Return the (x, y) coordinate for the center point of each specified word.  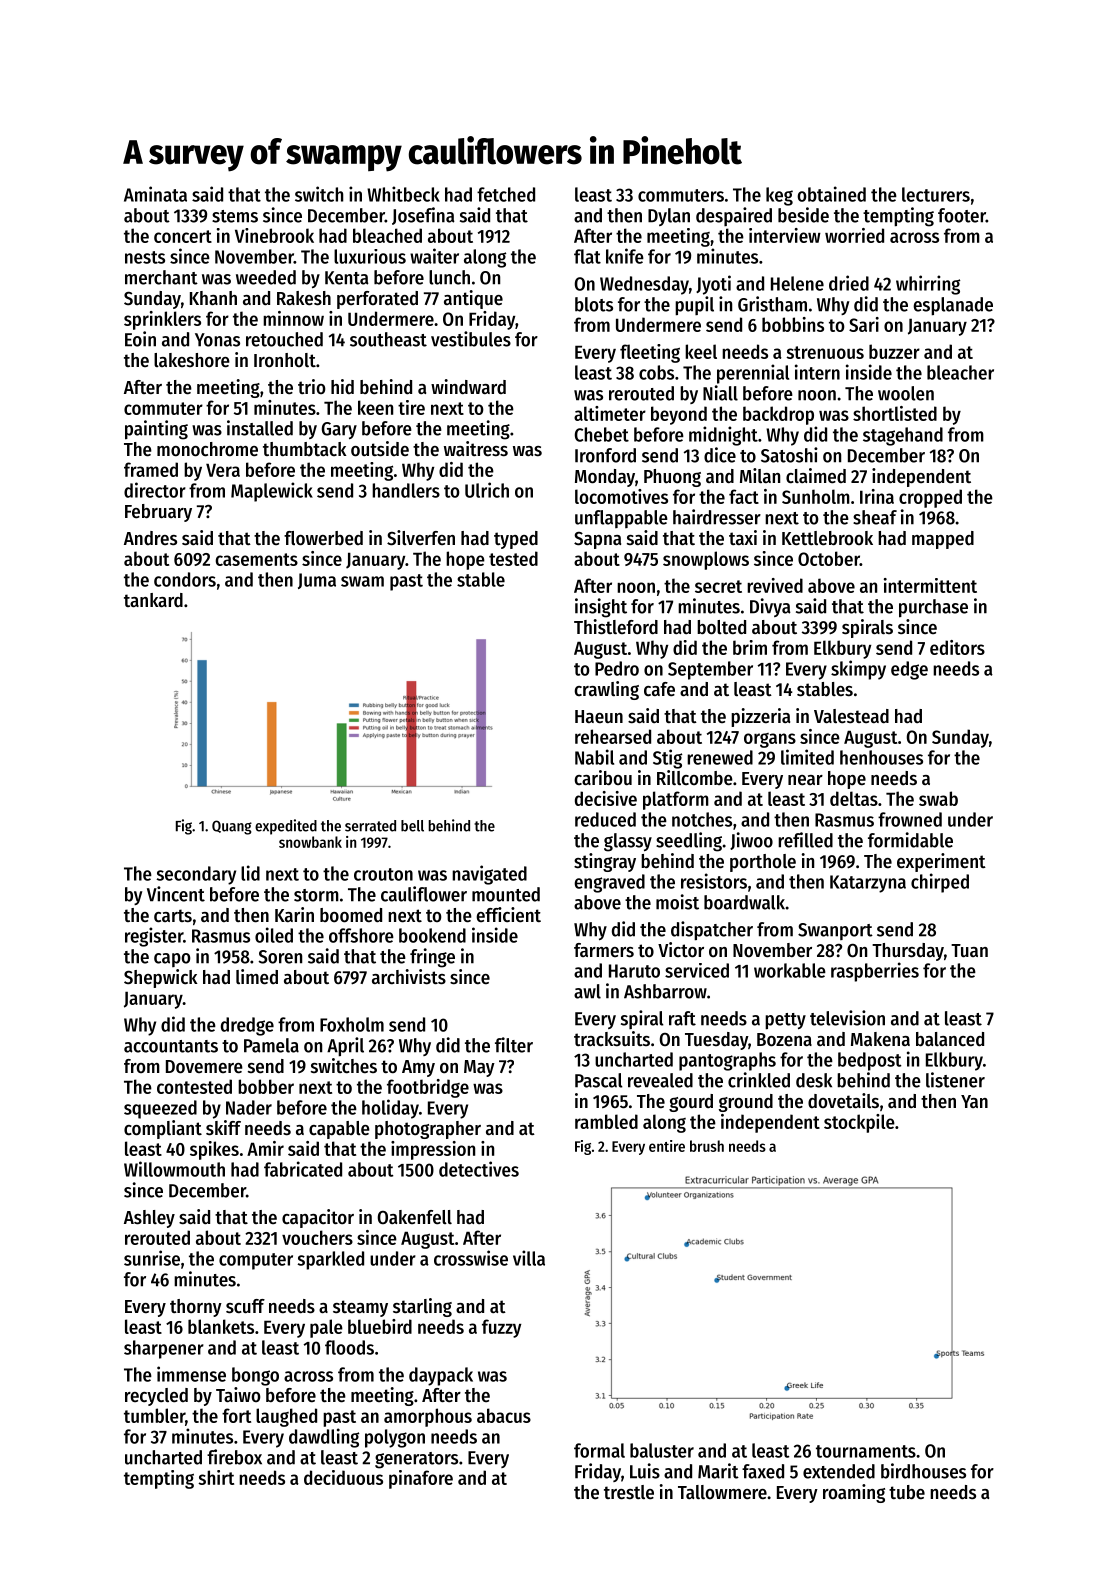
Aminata (155, 194)
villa (529, 1258)
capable (339, 1130)
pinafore (421, 1479)
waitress (476, 449)
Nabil (594, 757)
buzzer (894, 351)
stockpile (859, 1123)
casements (256, 559)
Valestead (851, 716)
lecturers (936, 194)
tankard (153, 600)
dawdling (324, 1438)
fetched (506, 194)
